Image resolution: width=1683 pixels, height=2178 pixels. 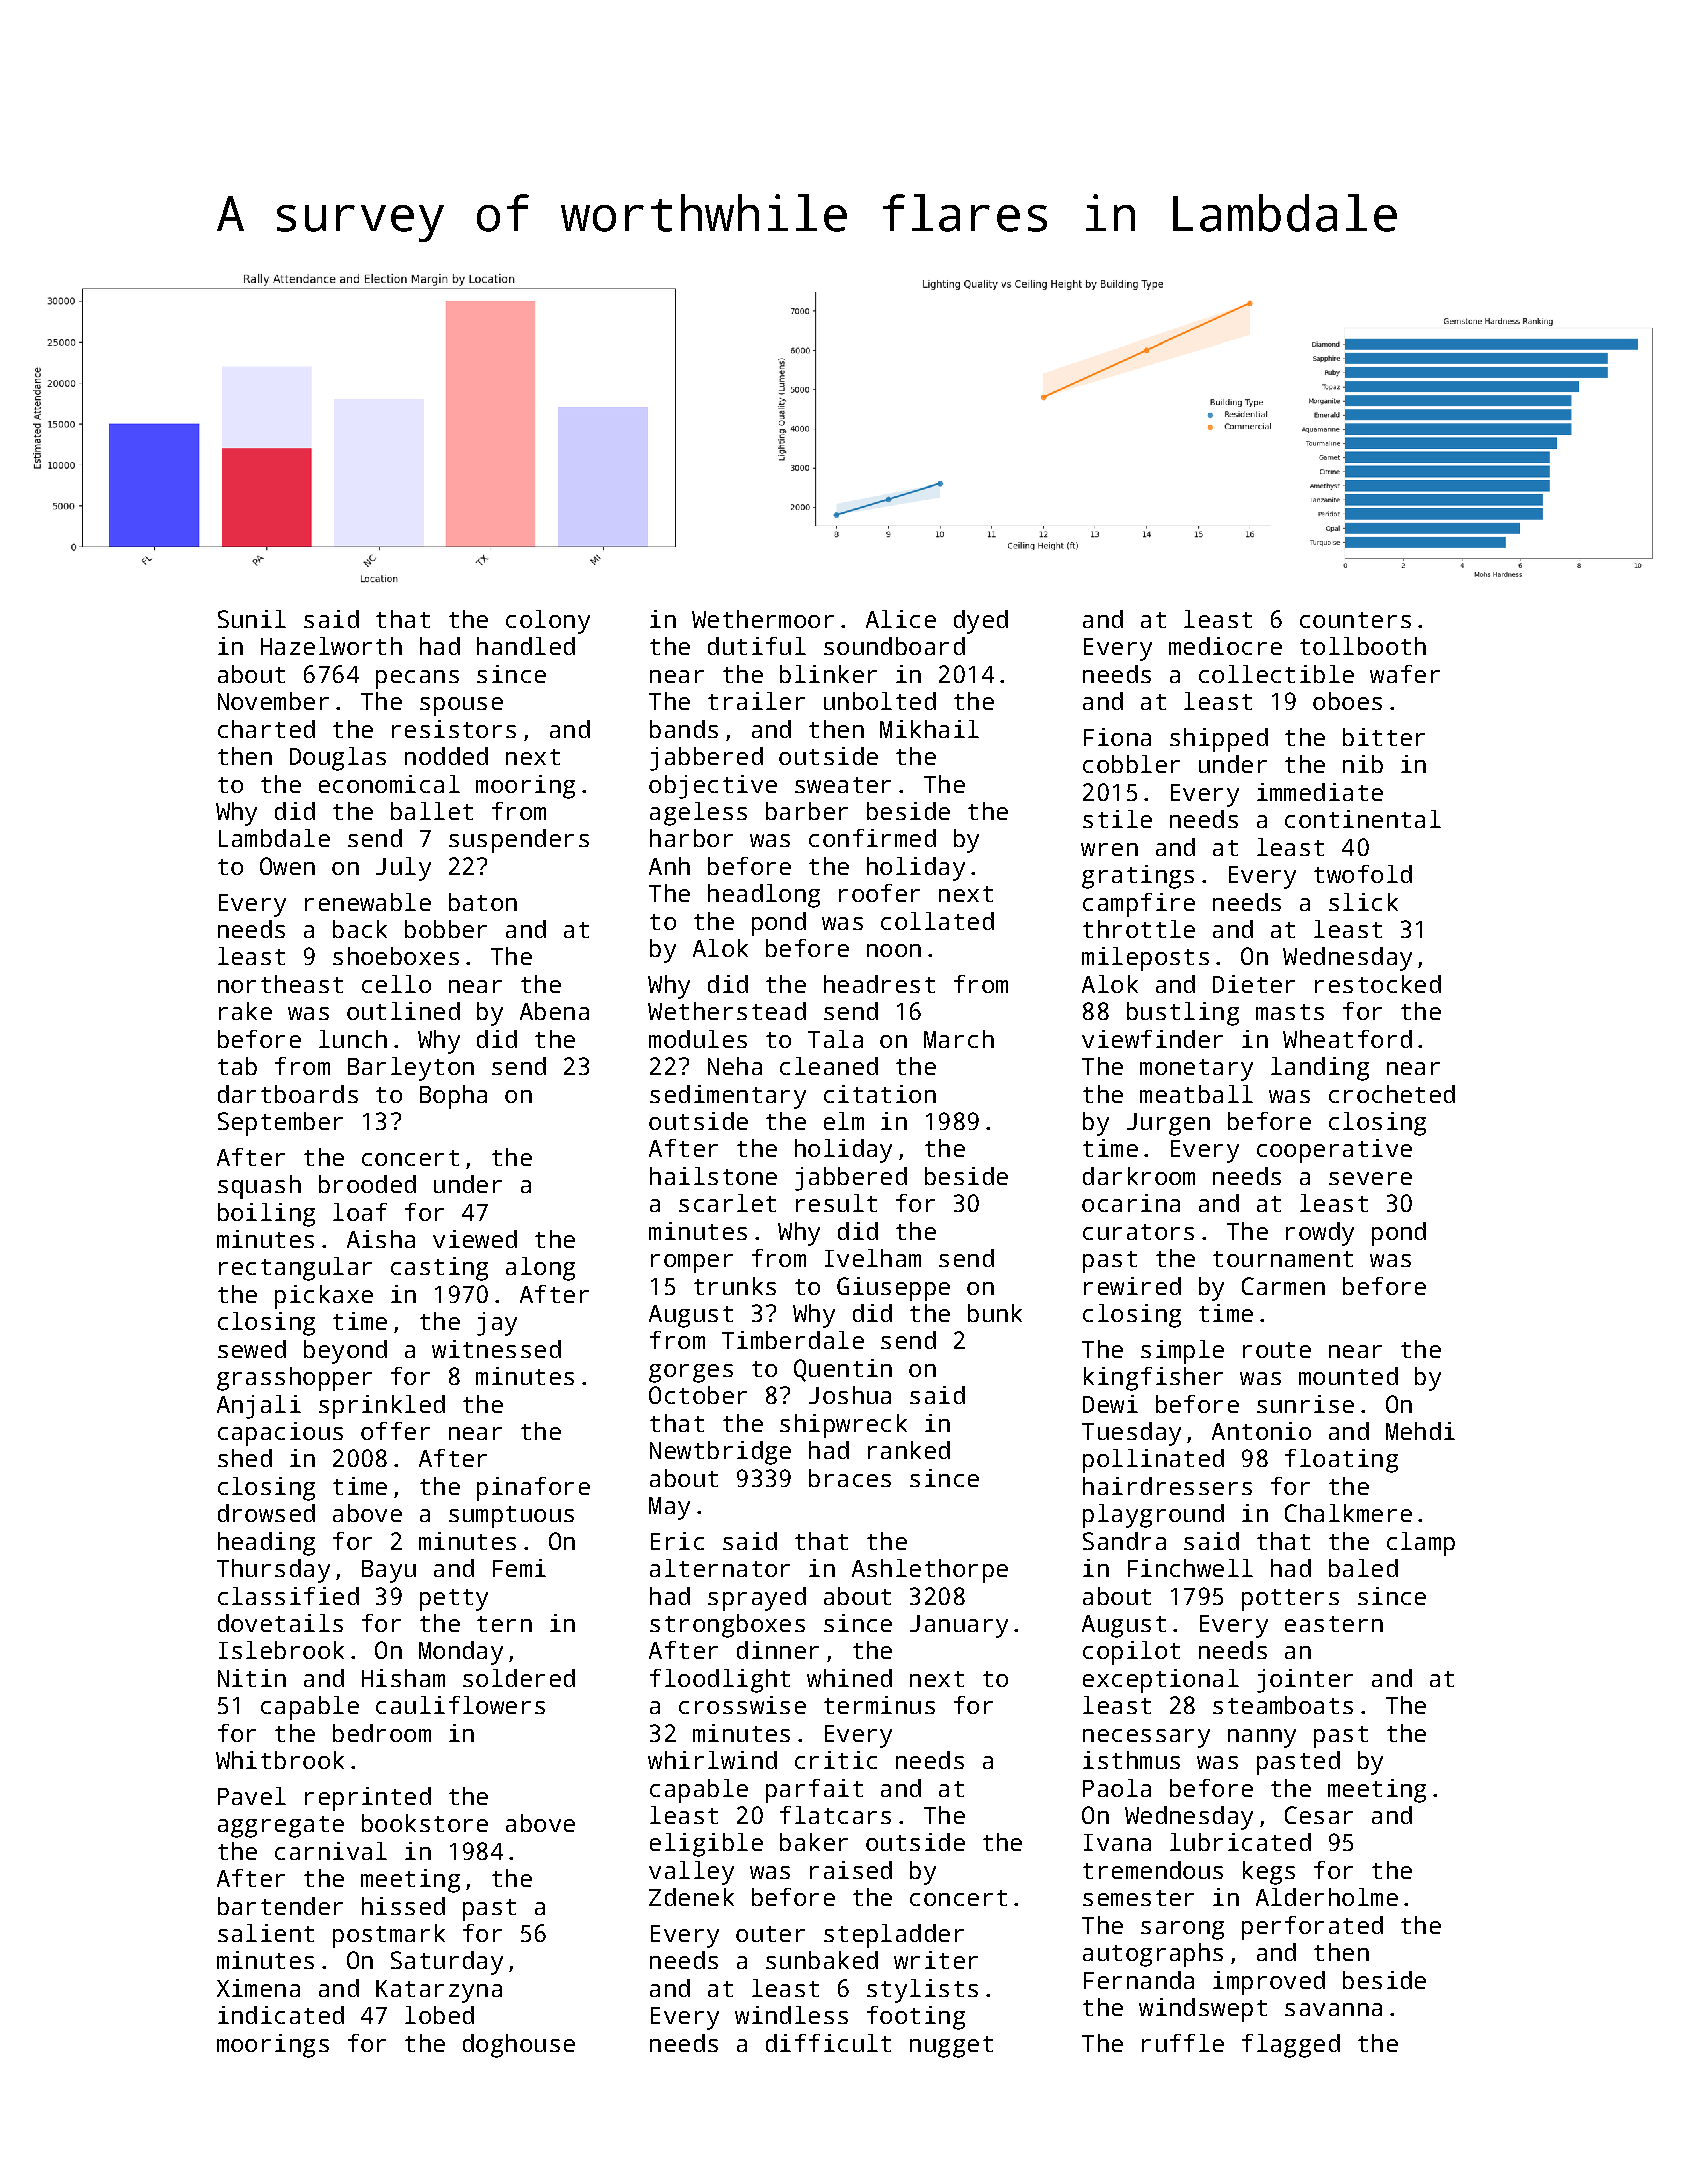 I want to click on braces, so click(x=850, y=1478).
